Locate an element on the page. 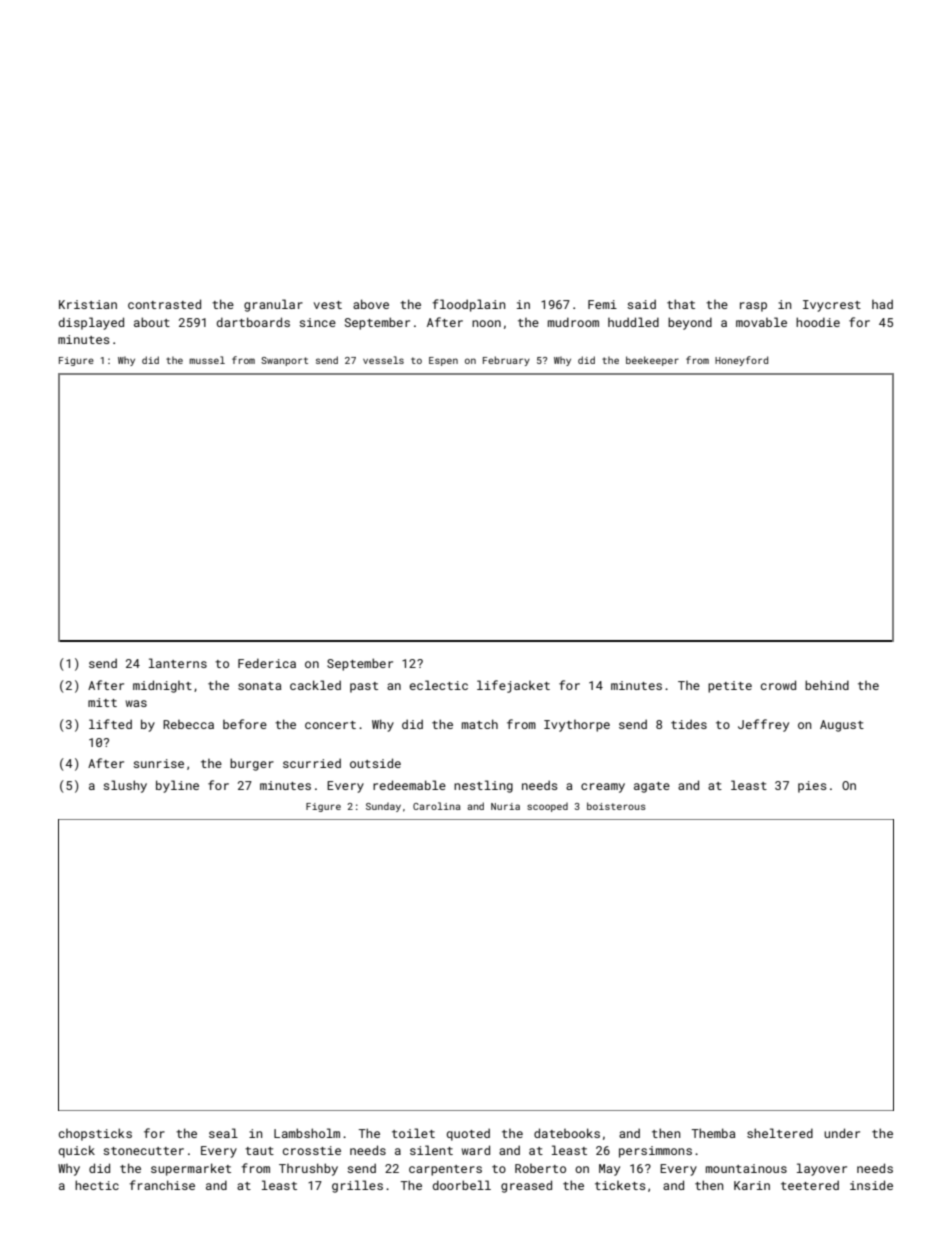 This document has width=952, height=1233. beekeeper is located at coordinates (652, 361).
